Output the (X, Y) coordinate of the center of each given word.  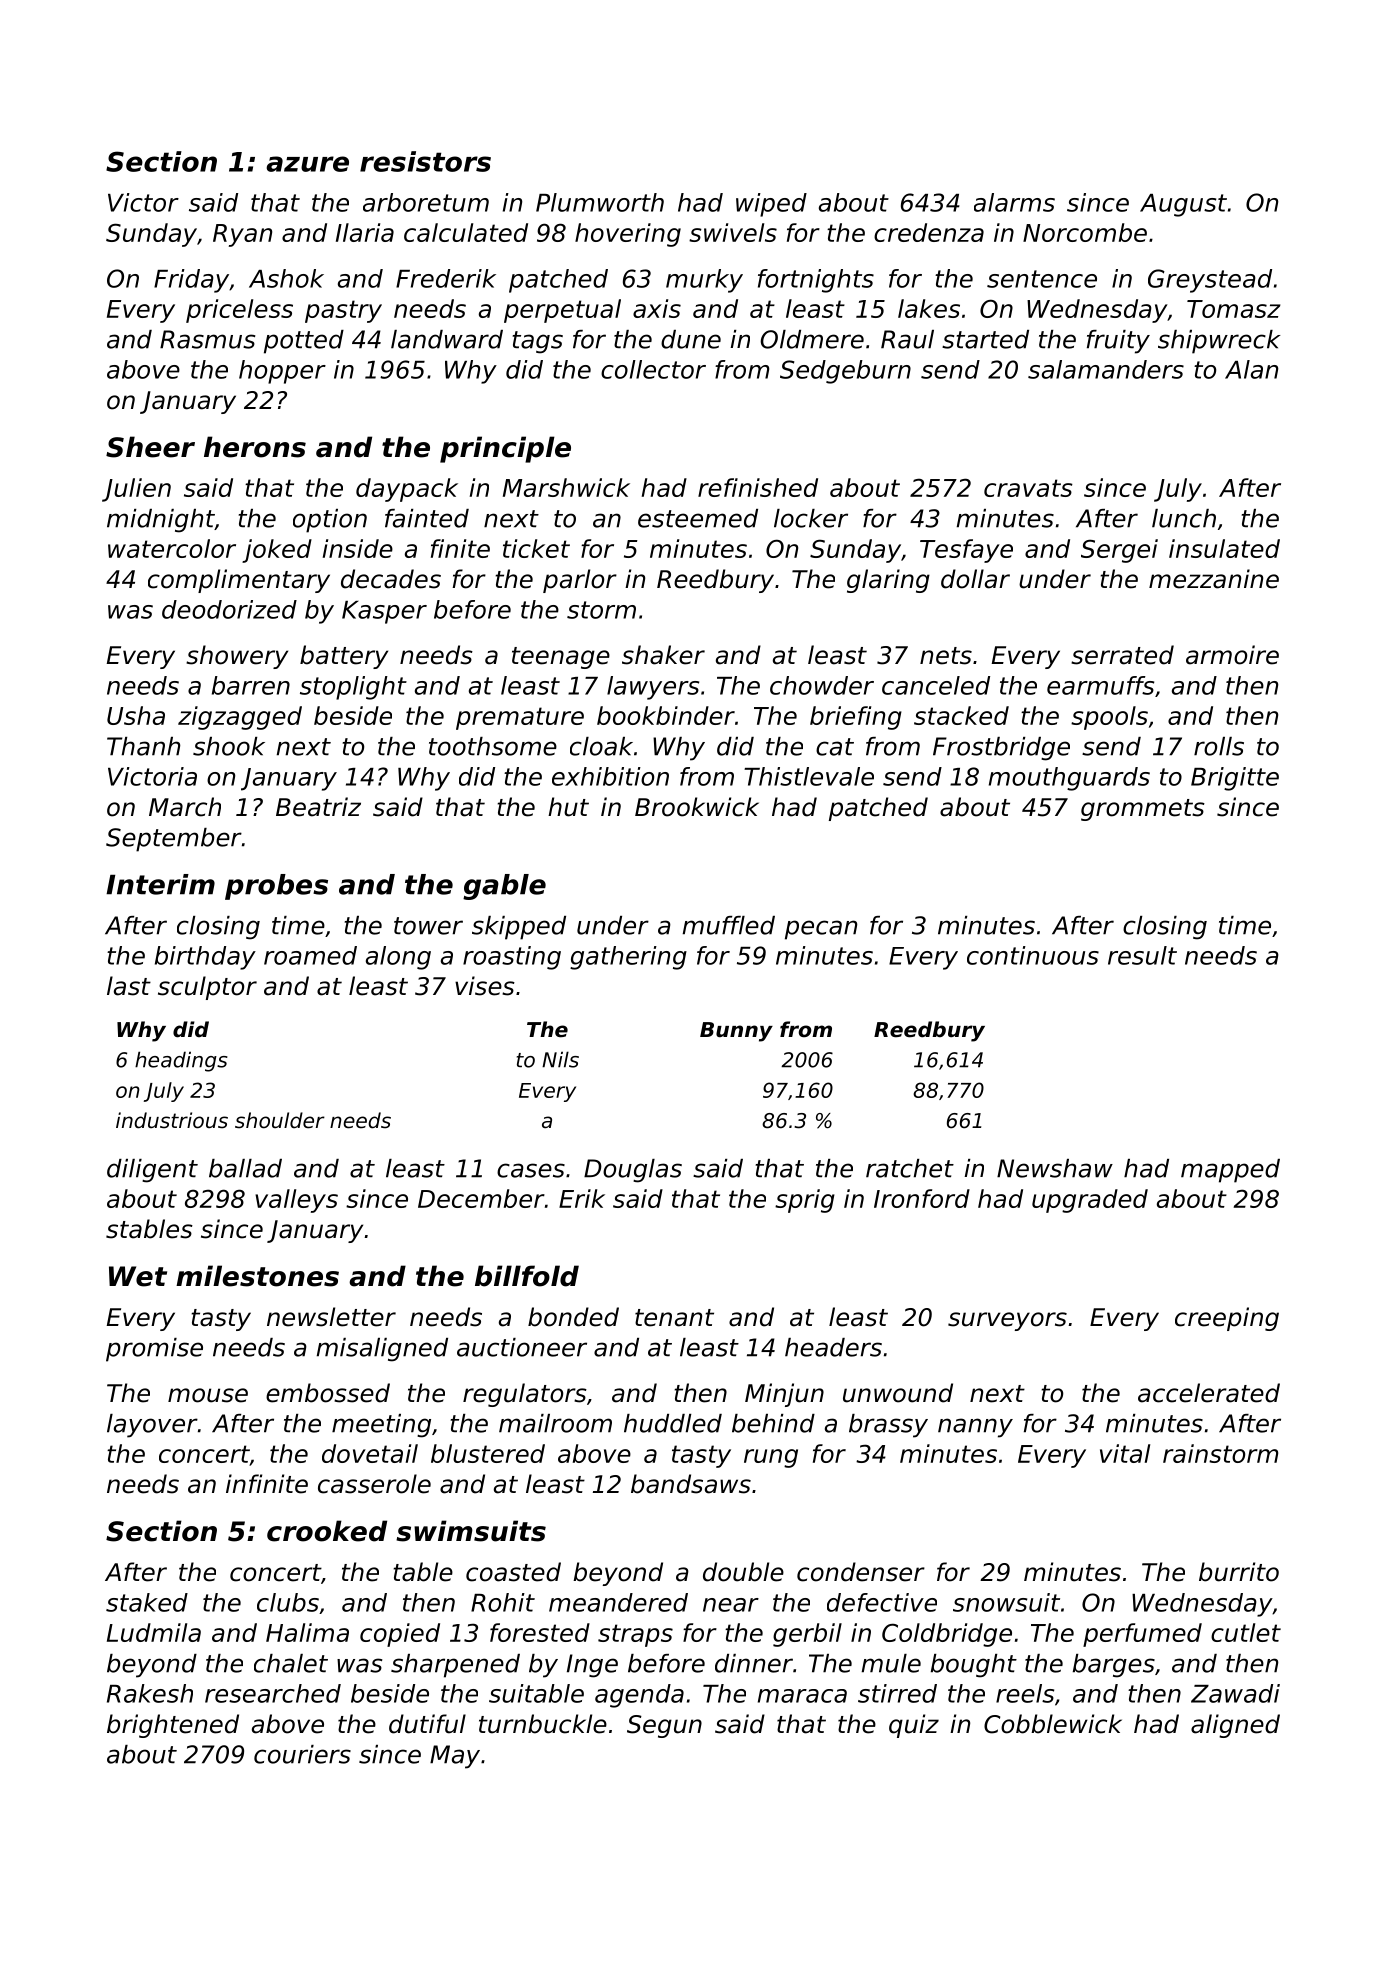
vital (1125, 1453)
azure (307, 164)
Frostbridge (1001, 749)
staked (147, 1602)
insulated (1224, 548)
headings (181, 1061)
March (185, 807)
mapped (1230, 1171)
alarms (1014, 202)
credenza (929, 232)
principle (505, 449)
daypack (407, 490)
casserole (374, 1484)
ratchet (910, 1168)
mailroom (555, 1423)
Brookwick (697, 807)
